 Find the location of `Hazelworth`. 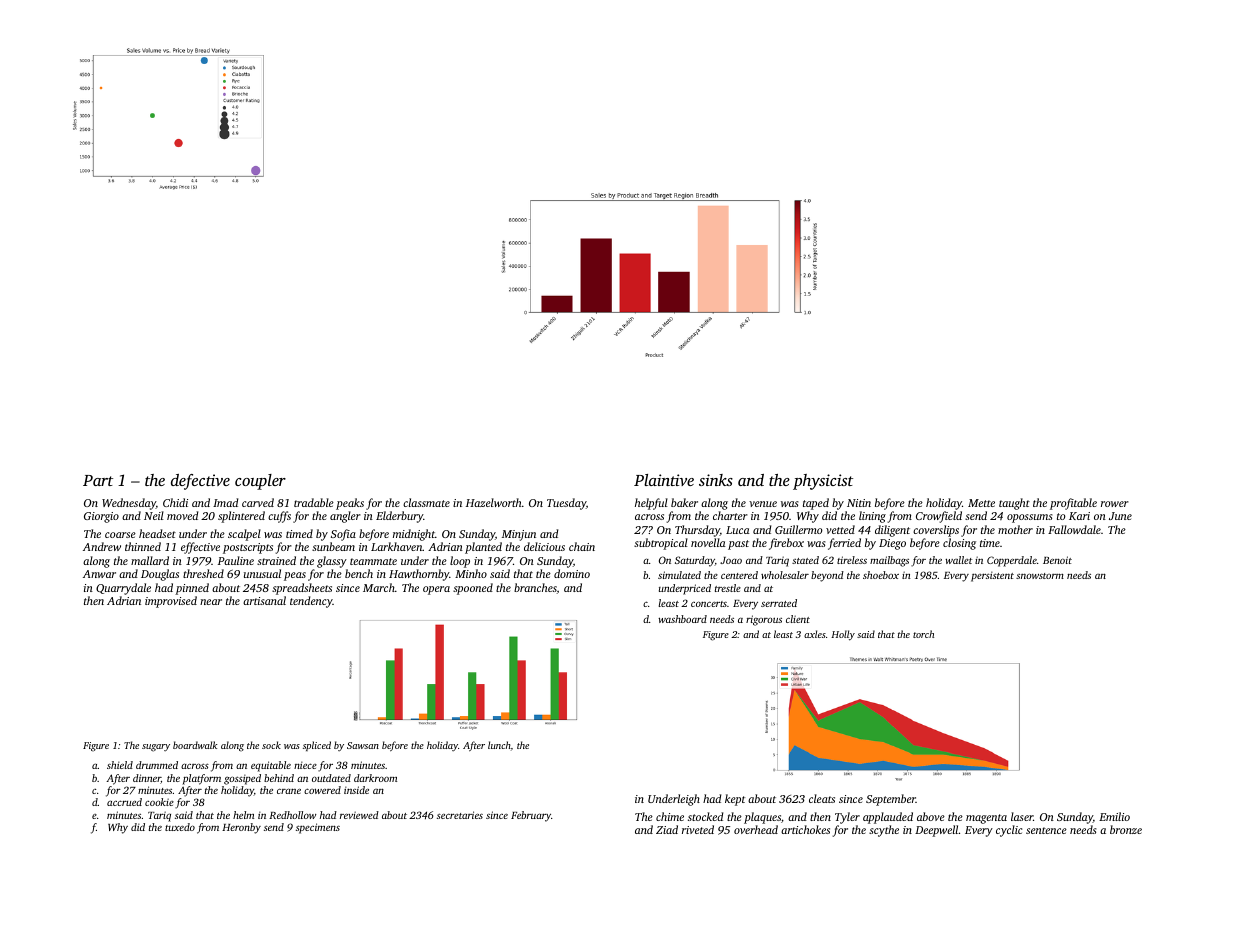

Hazelworth is located at coordinates (493, 502).
